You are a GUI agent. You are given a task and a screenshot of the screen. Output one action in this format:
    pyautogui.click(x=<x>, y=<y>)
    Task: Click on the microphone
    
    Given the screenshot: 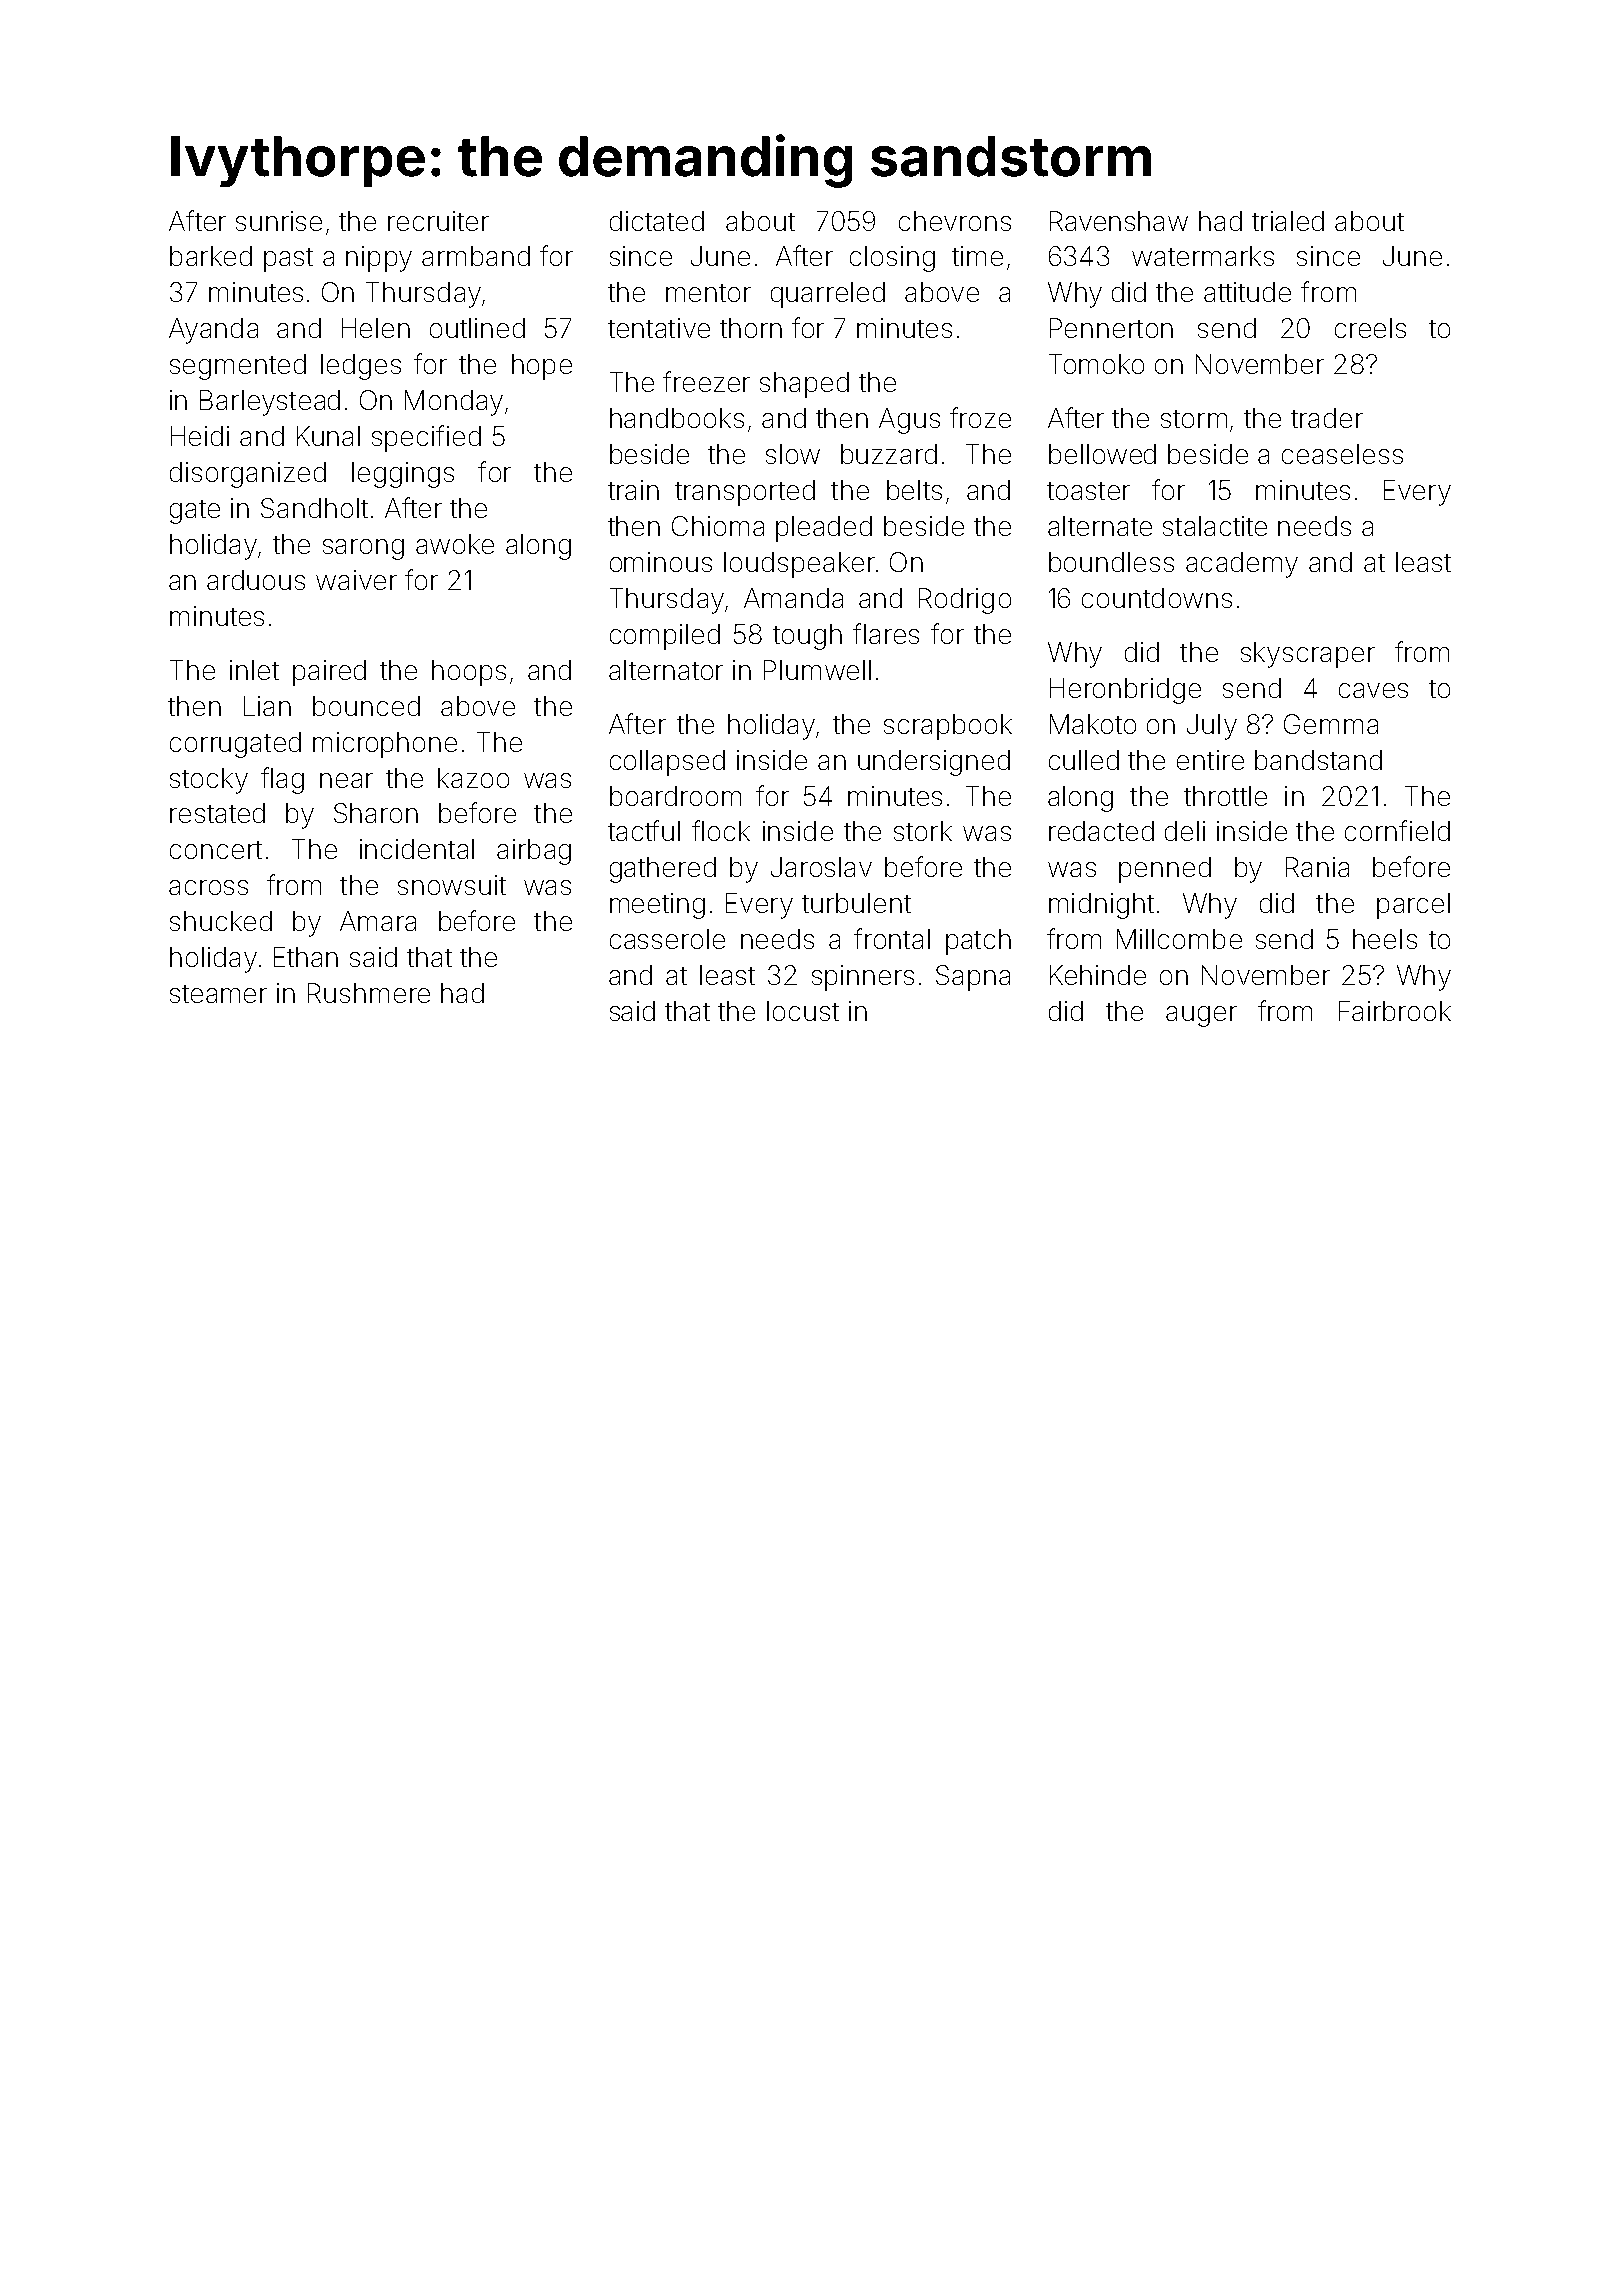 What is the action you would take?
    pyautogui.click(x=385, y=745)
